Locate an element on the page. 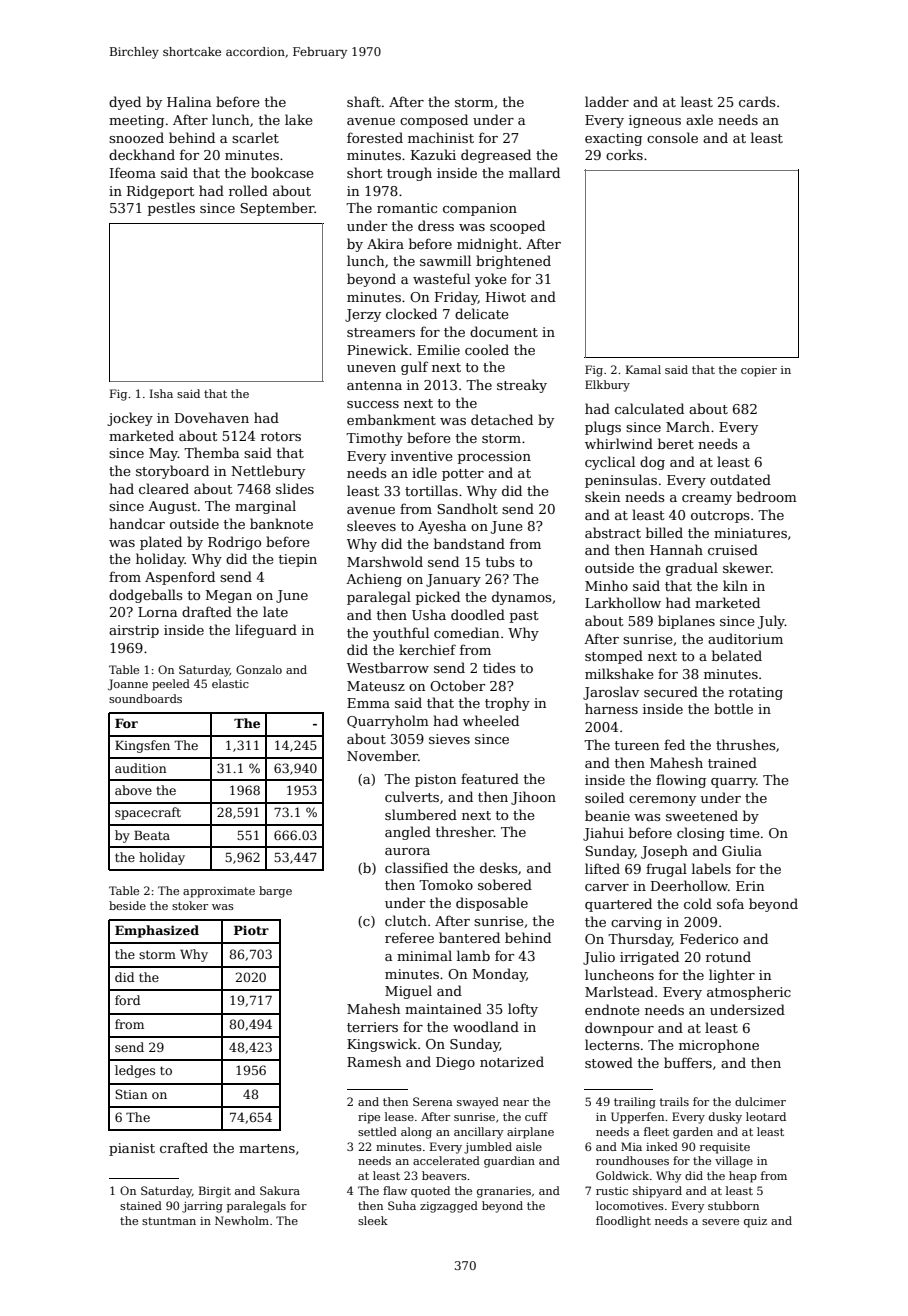 This image has width=908, height=1316. March is located at coordinates (688, 426).
